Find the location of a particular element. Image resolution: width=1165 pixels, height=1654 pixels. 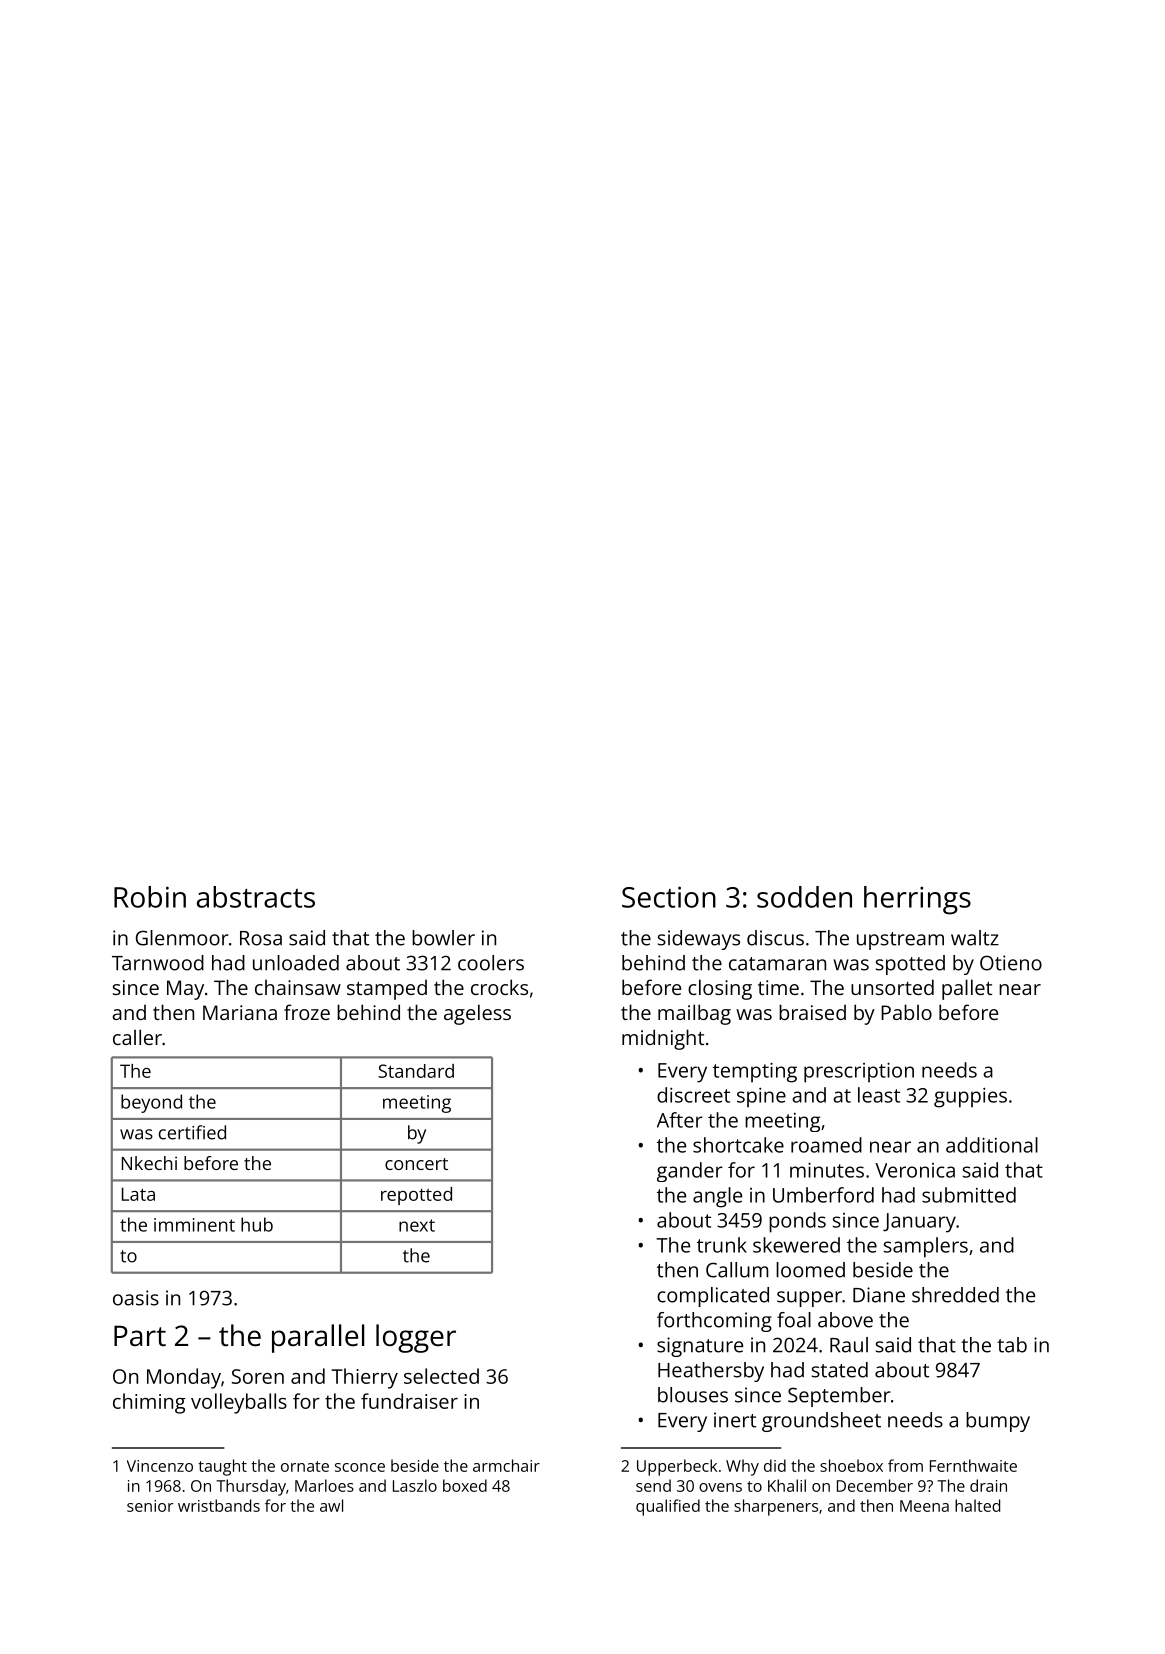

sodden is located at coordinates (804, 897).
